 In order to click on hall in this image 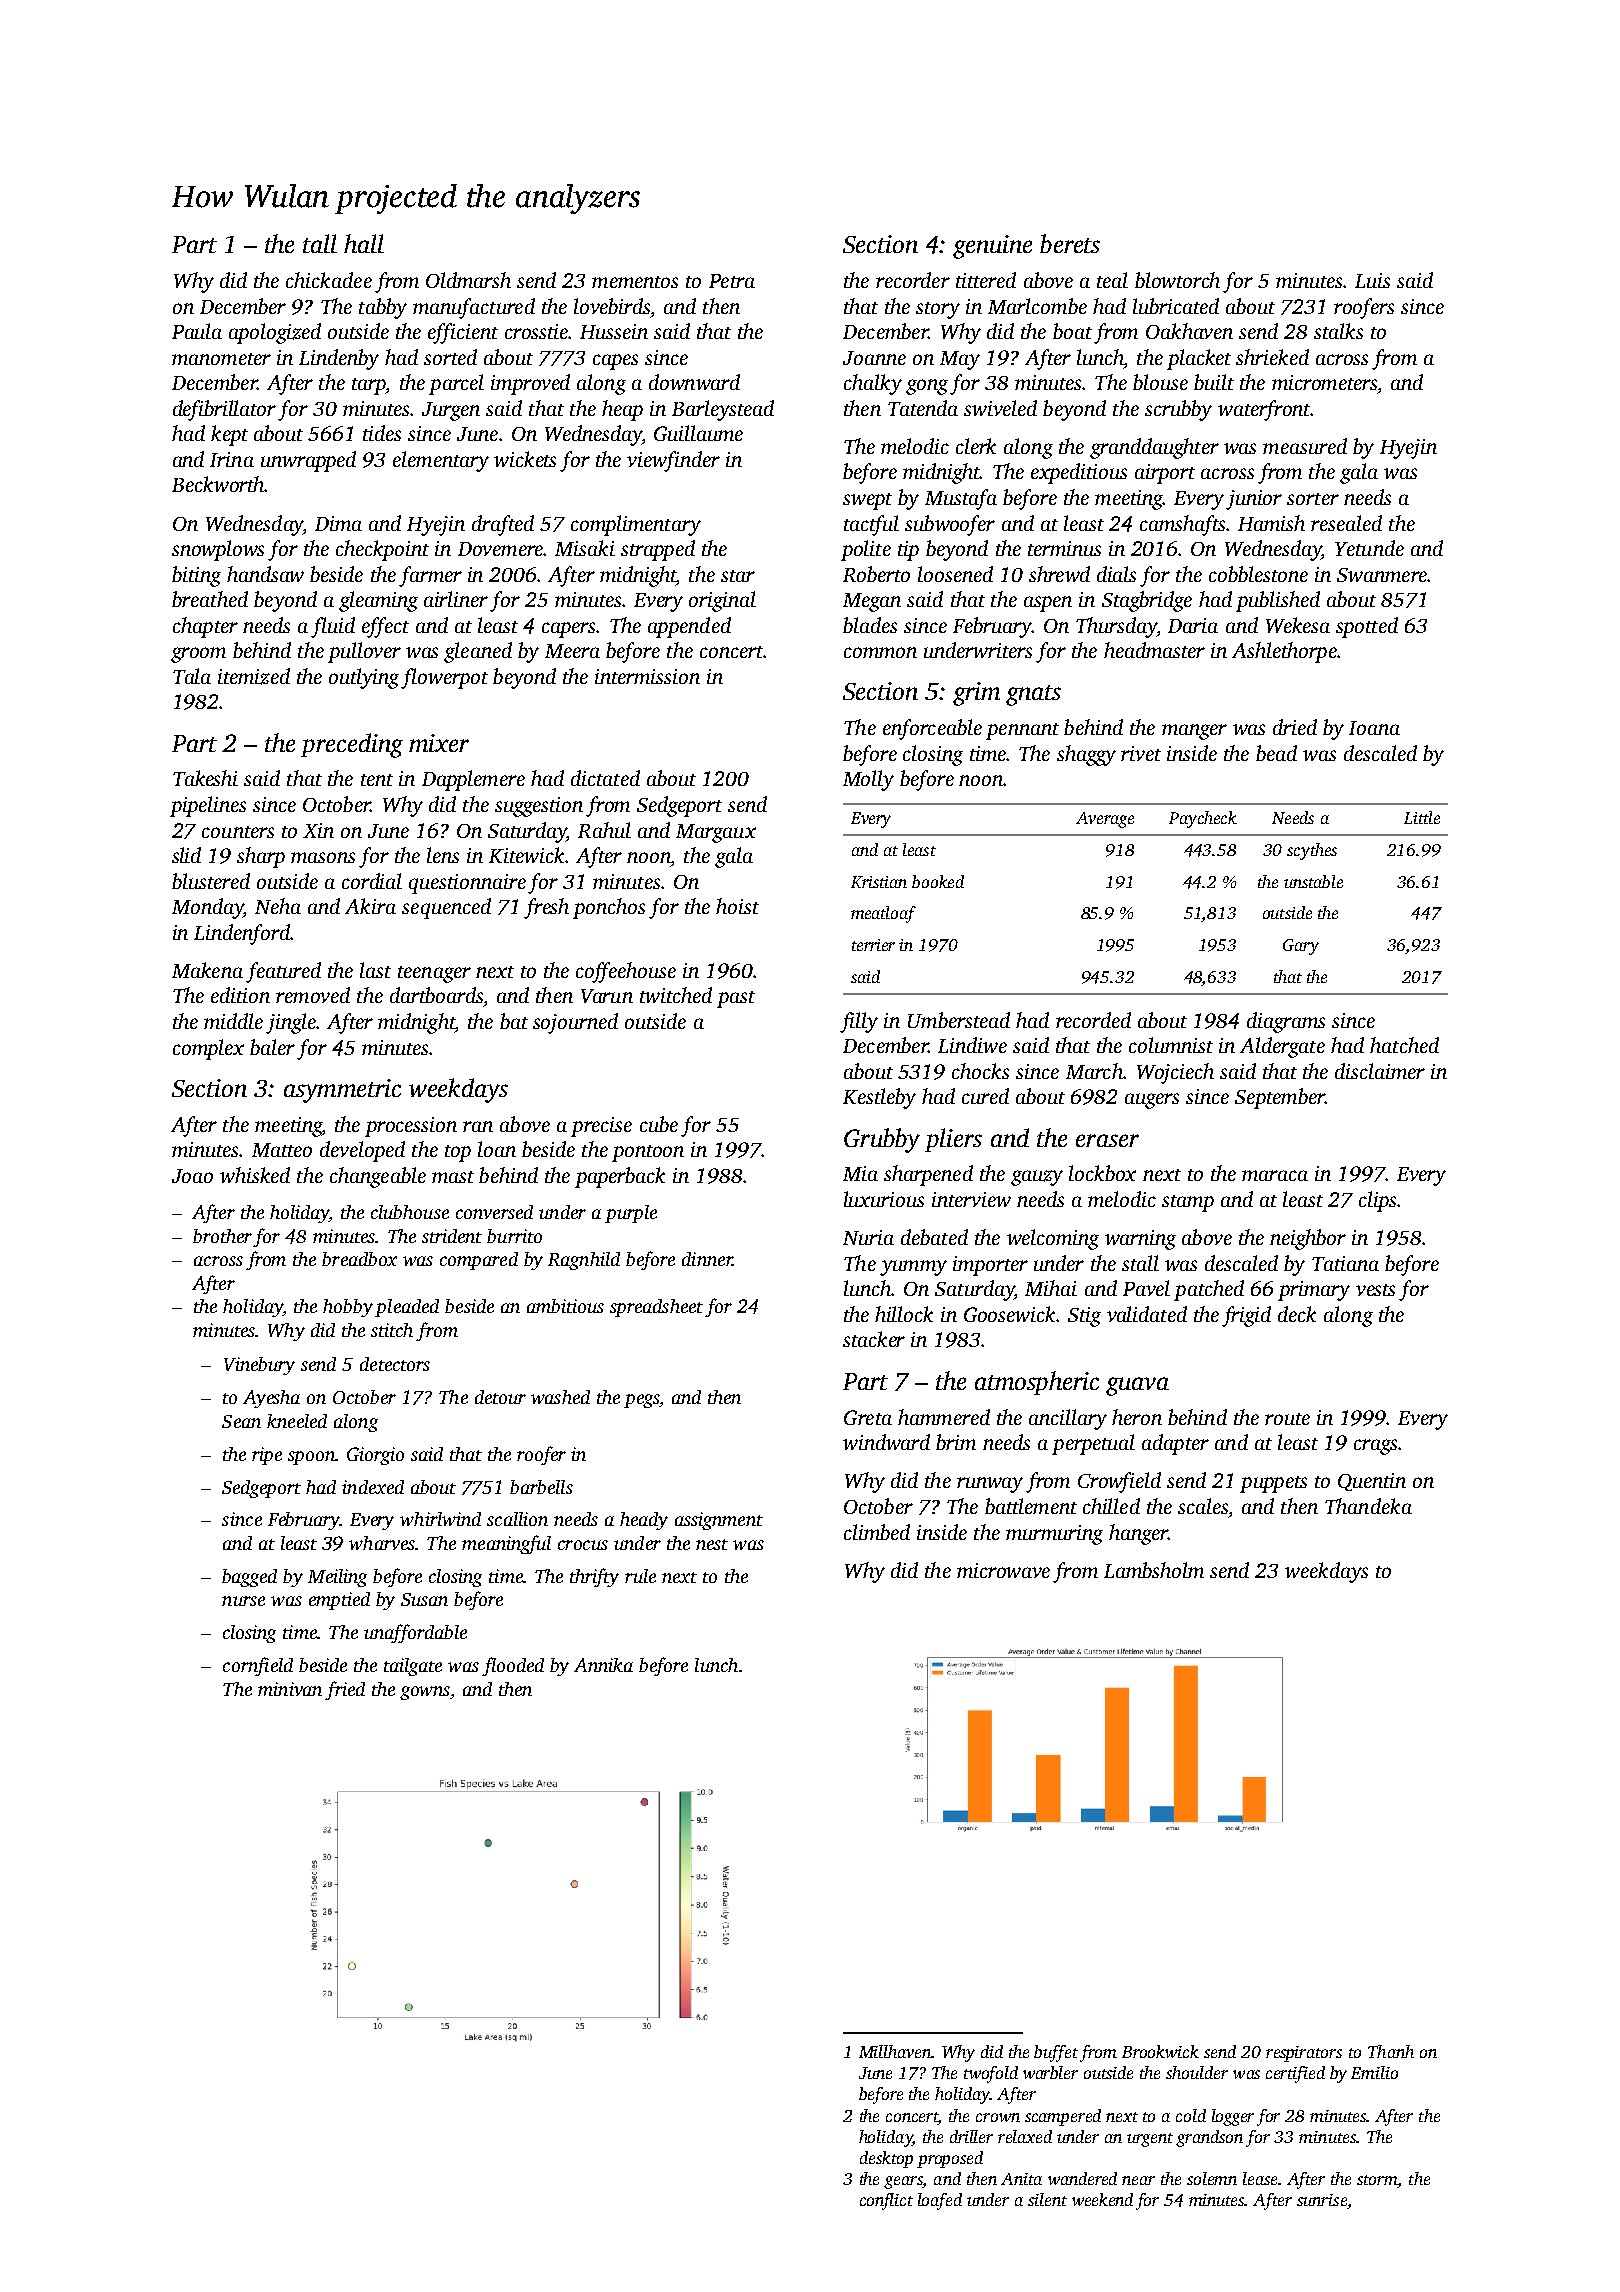, I will do `click(364, 243)`.
